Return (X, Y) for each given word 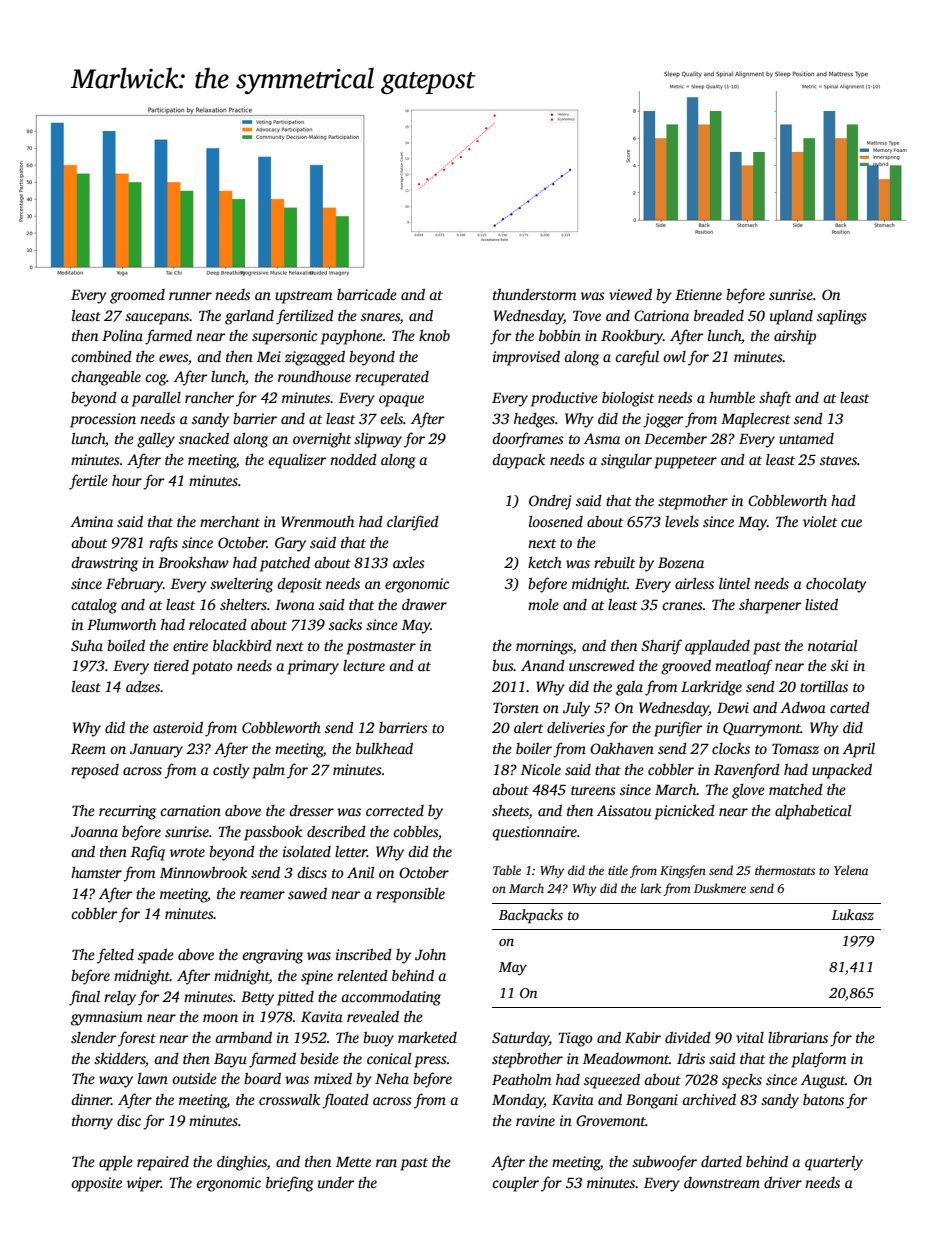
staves (838, 460)
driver (783, 1182)
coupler (515, 1184)
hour (127, 480)
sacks (345, 624)
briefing (290, 1184)
